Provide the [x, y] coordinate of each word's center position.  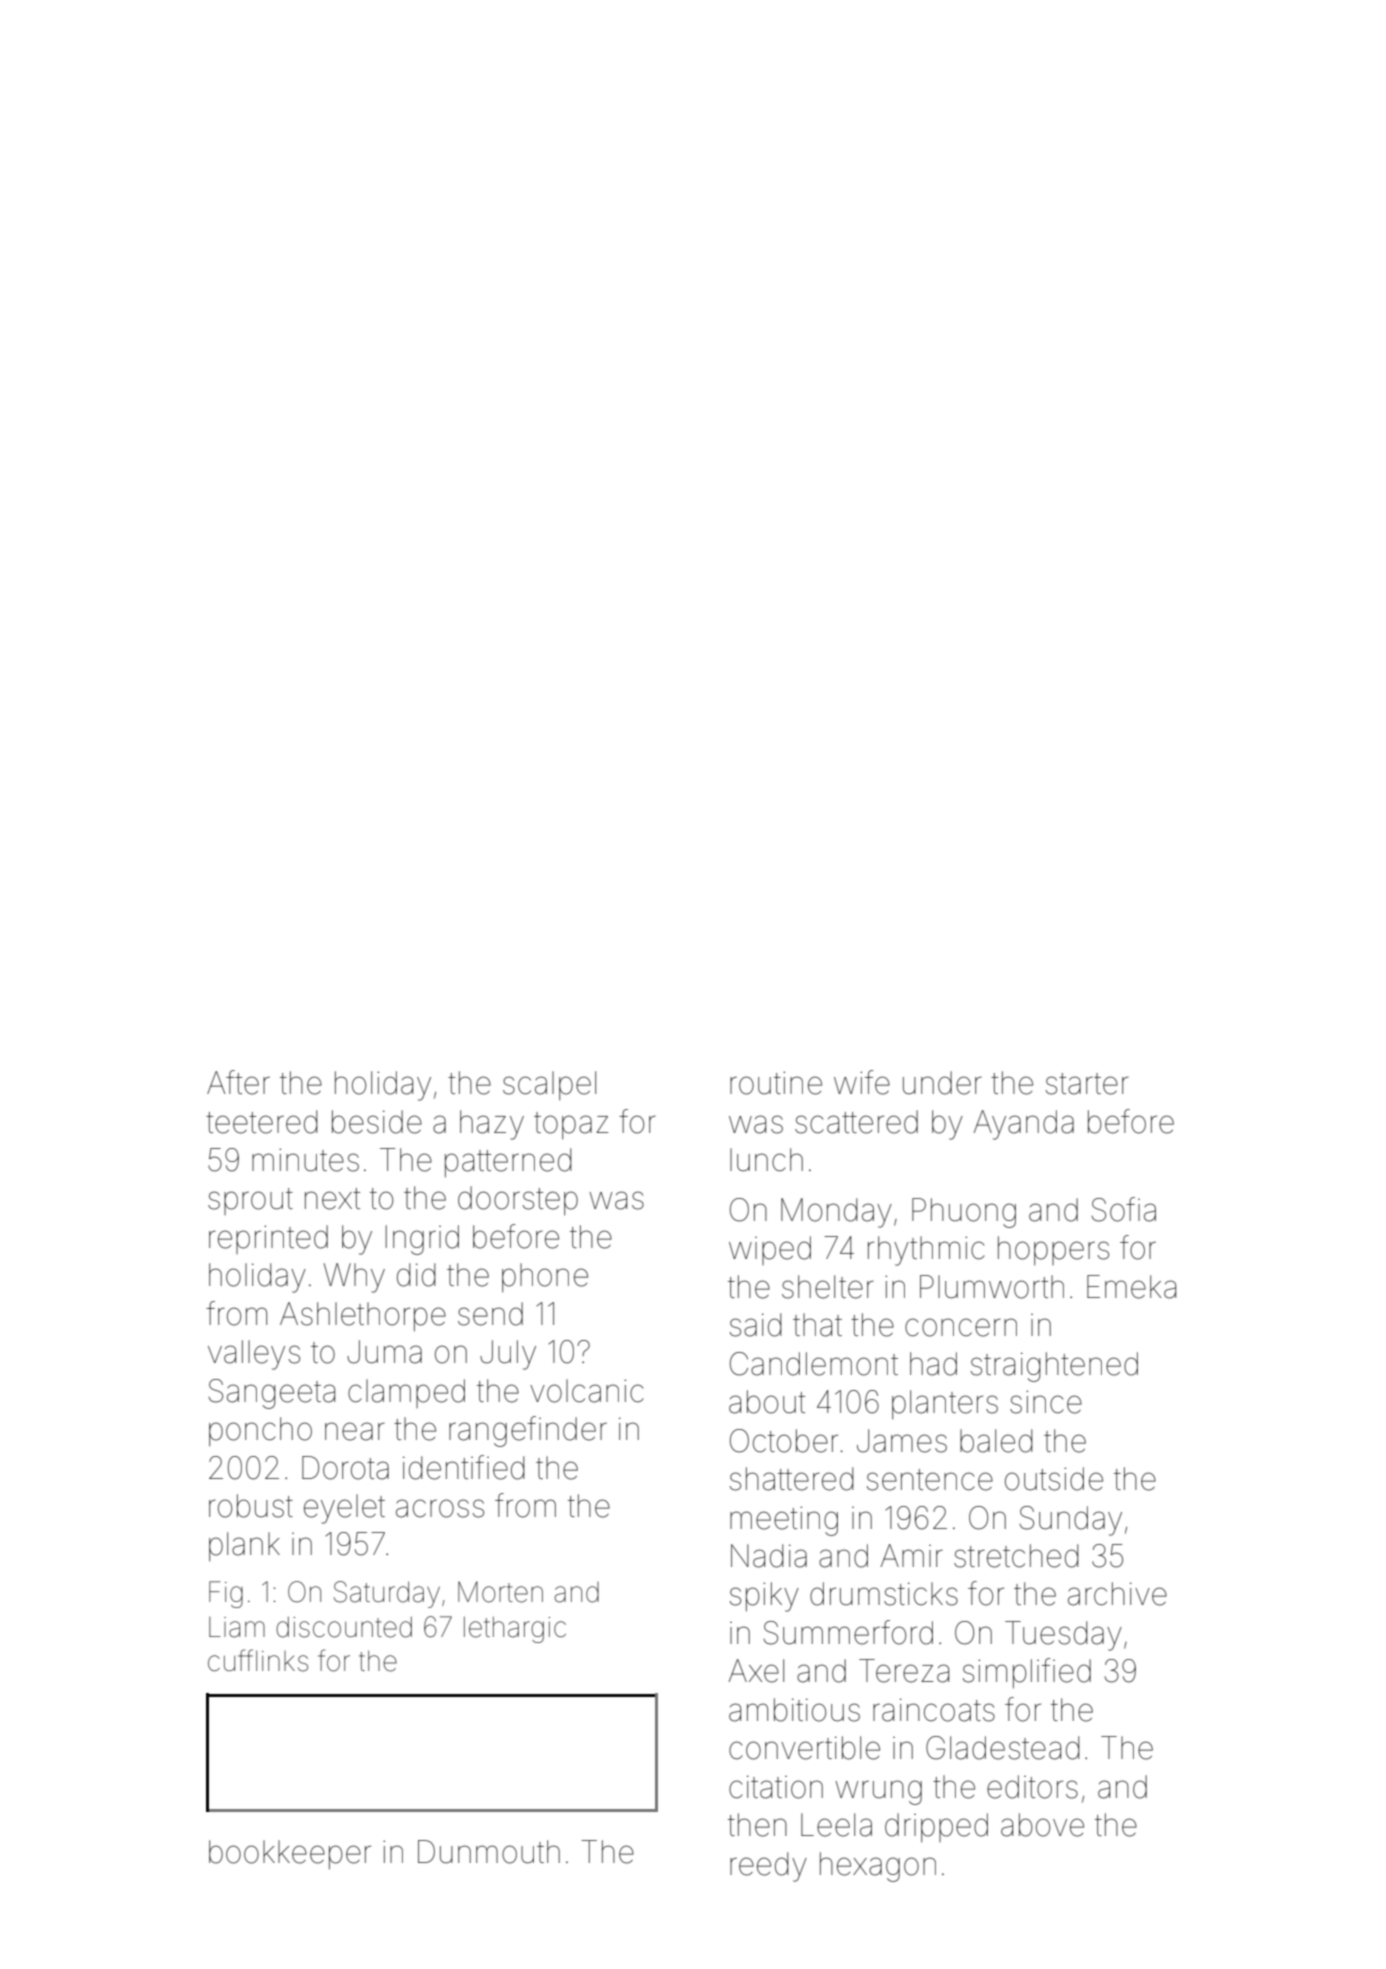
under [942, 1083]
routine [776, 1083]
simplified [1027, 1673]
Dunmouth [489, 1852]
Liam [237, 1627]
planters [945, 1404]
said [755, 1325]
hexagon [878, 1867]
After [238, 1082]
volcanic [587, 1391]
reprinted [268, 1239]
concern [961, 1327]
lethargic [515, 1629]
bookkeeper [290, 1854]
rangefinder [528, 1431]
